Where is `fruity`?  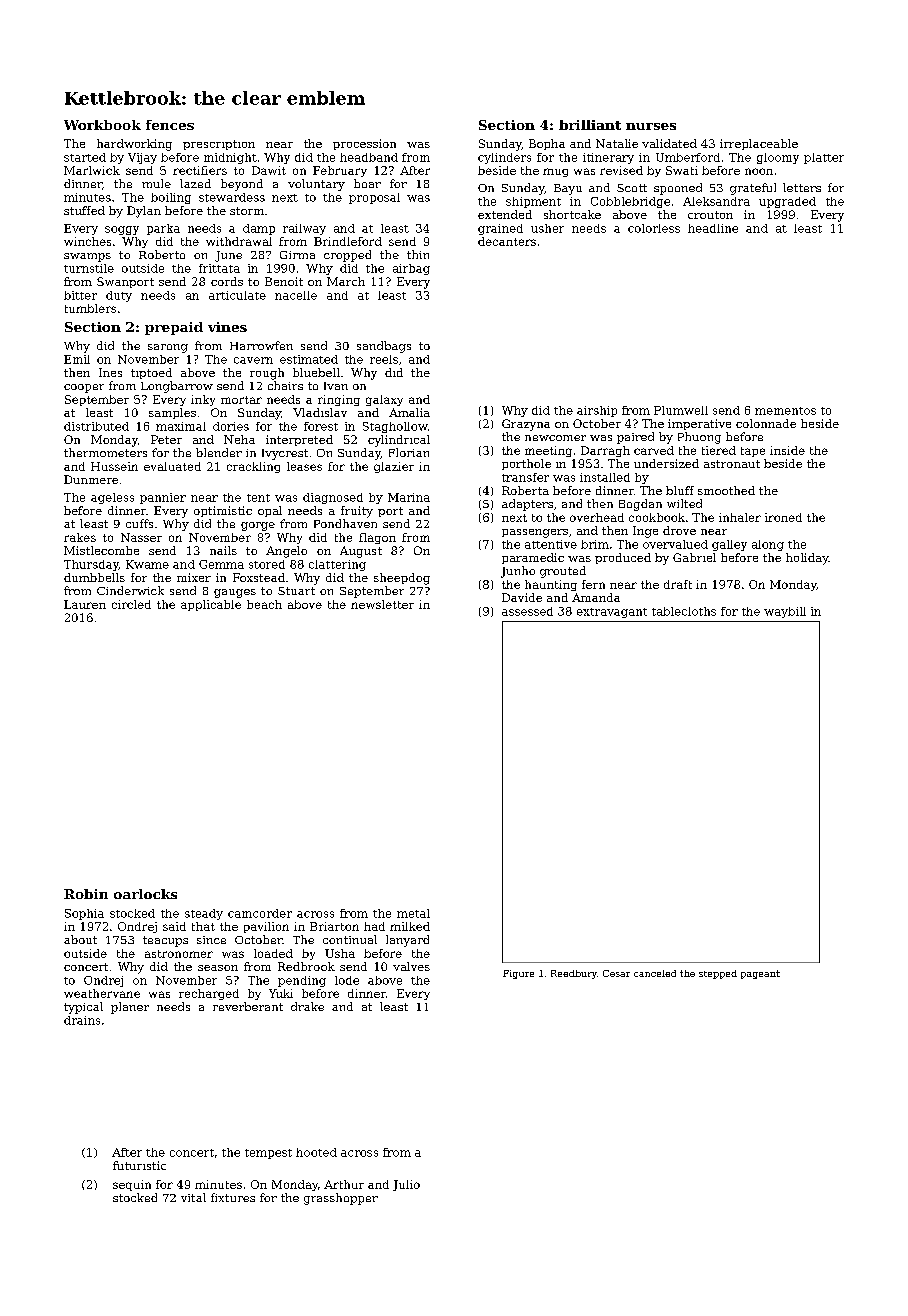
fruity is located at coordinates (357, 512).
